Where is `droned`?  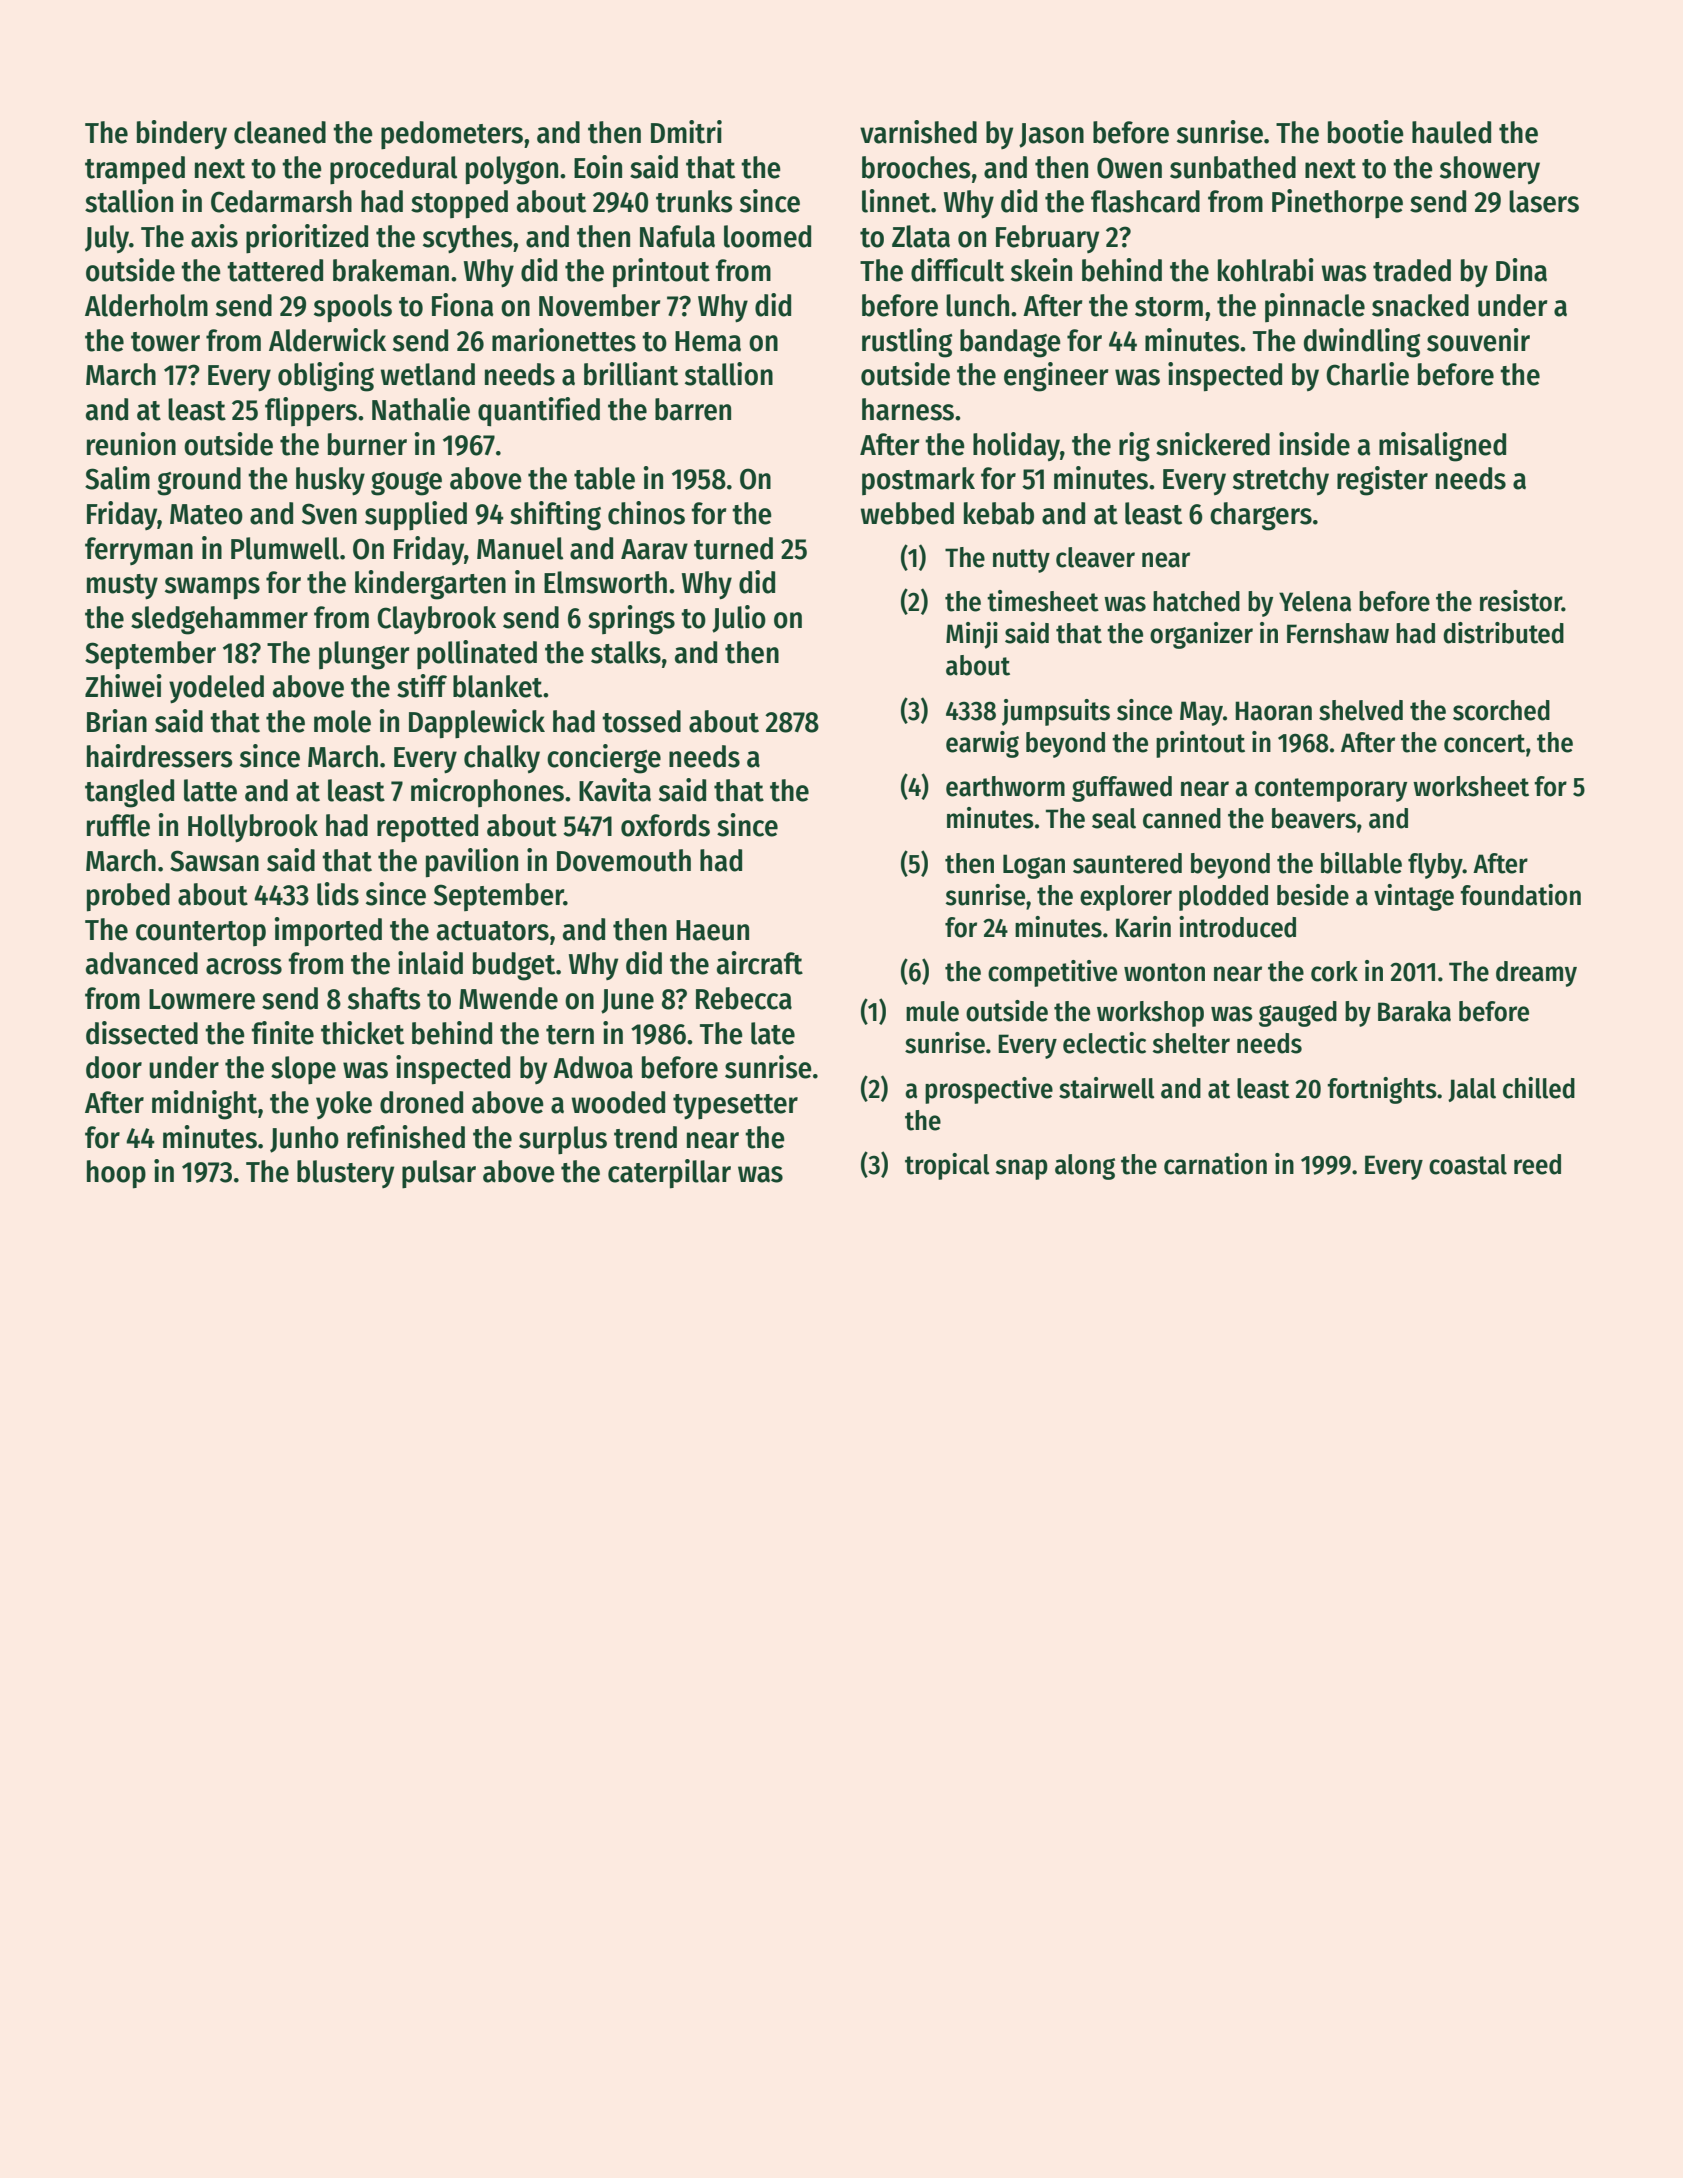 droned is located at coordinates (421, 1102).
